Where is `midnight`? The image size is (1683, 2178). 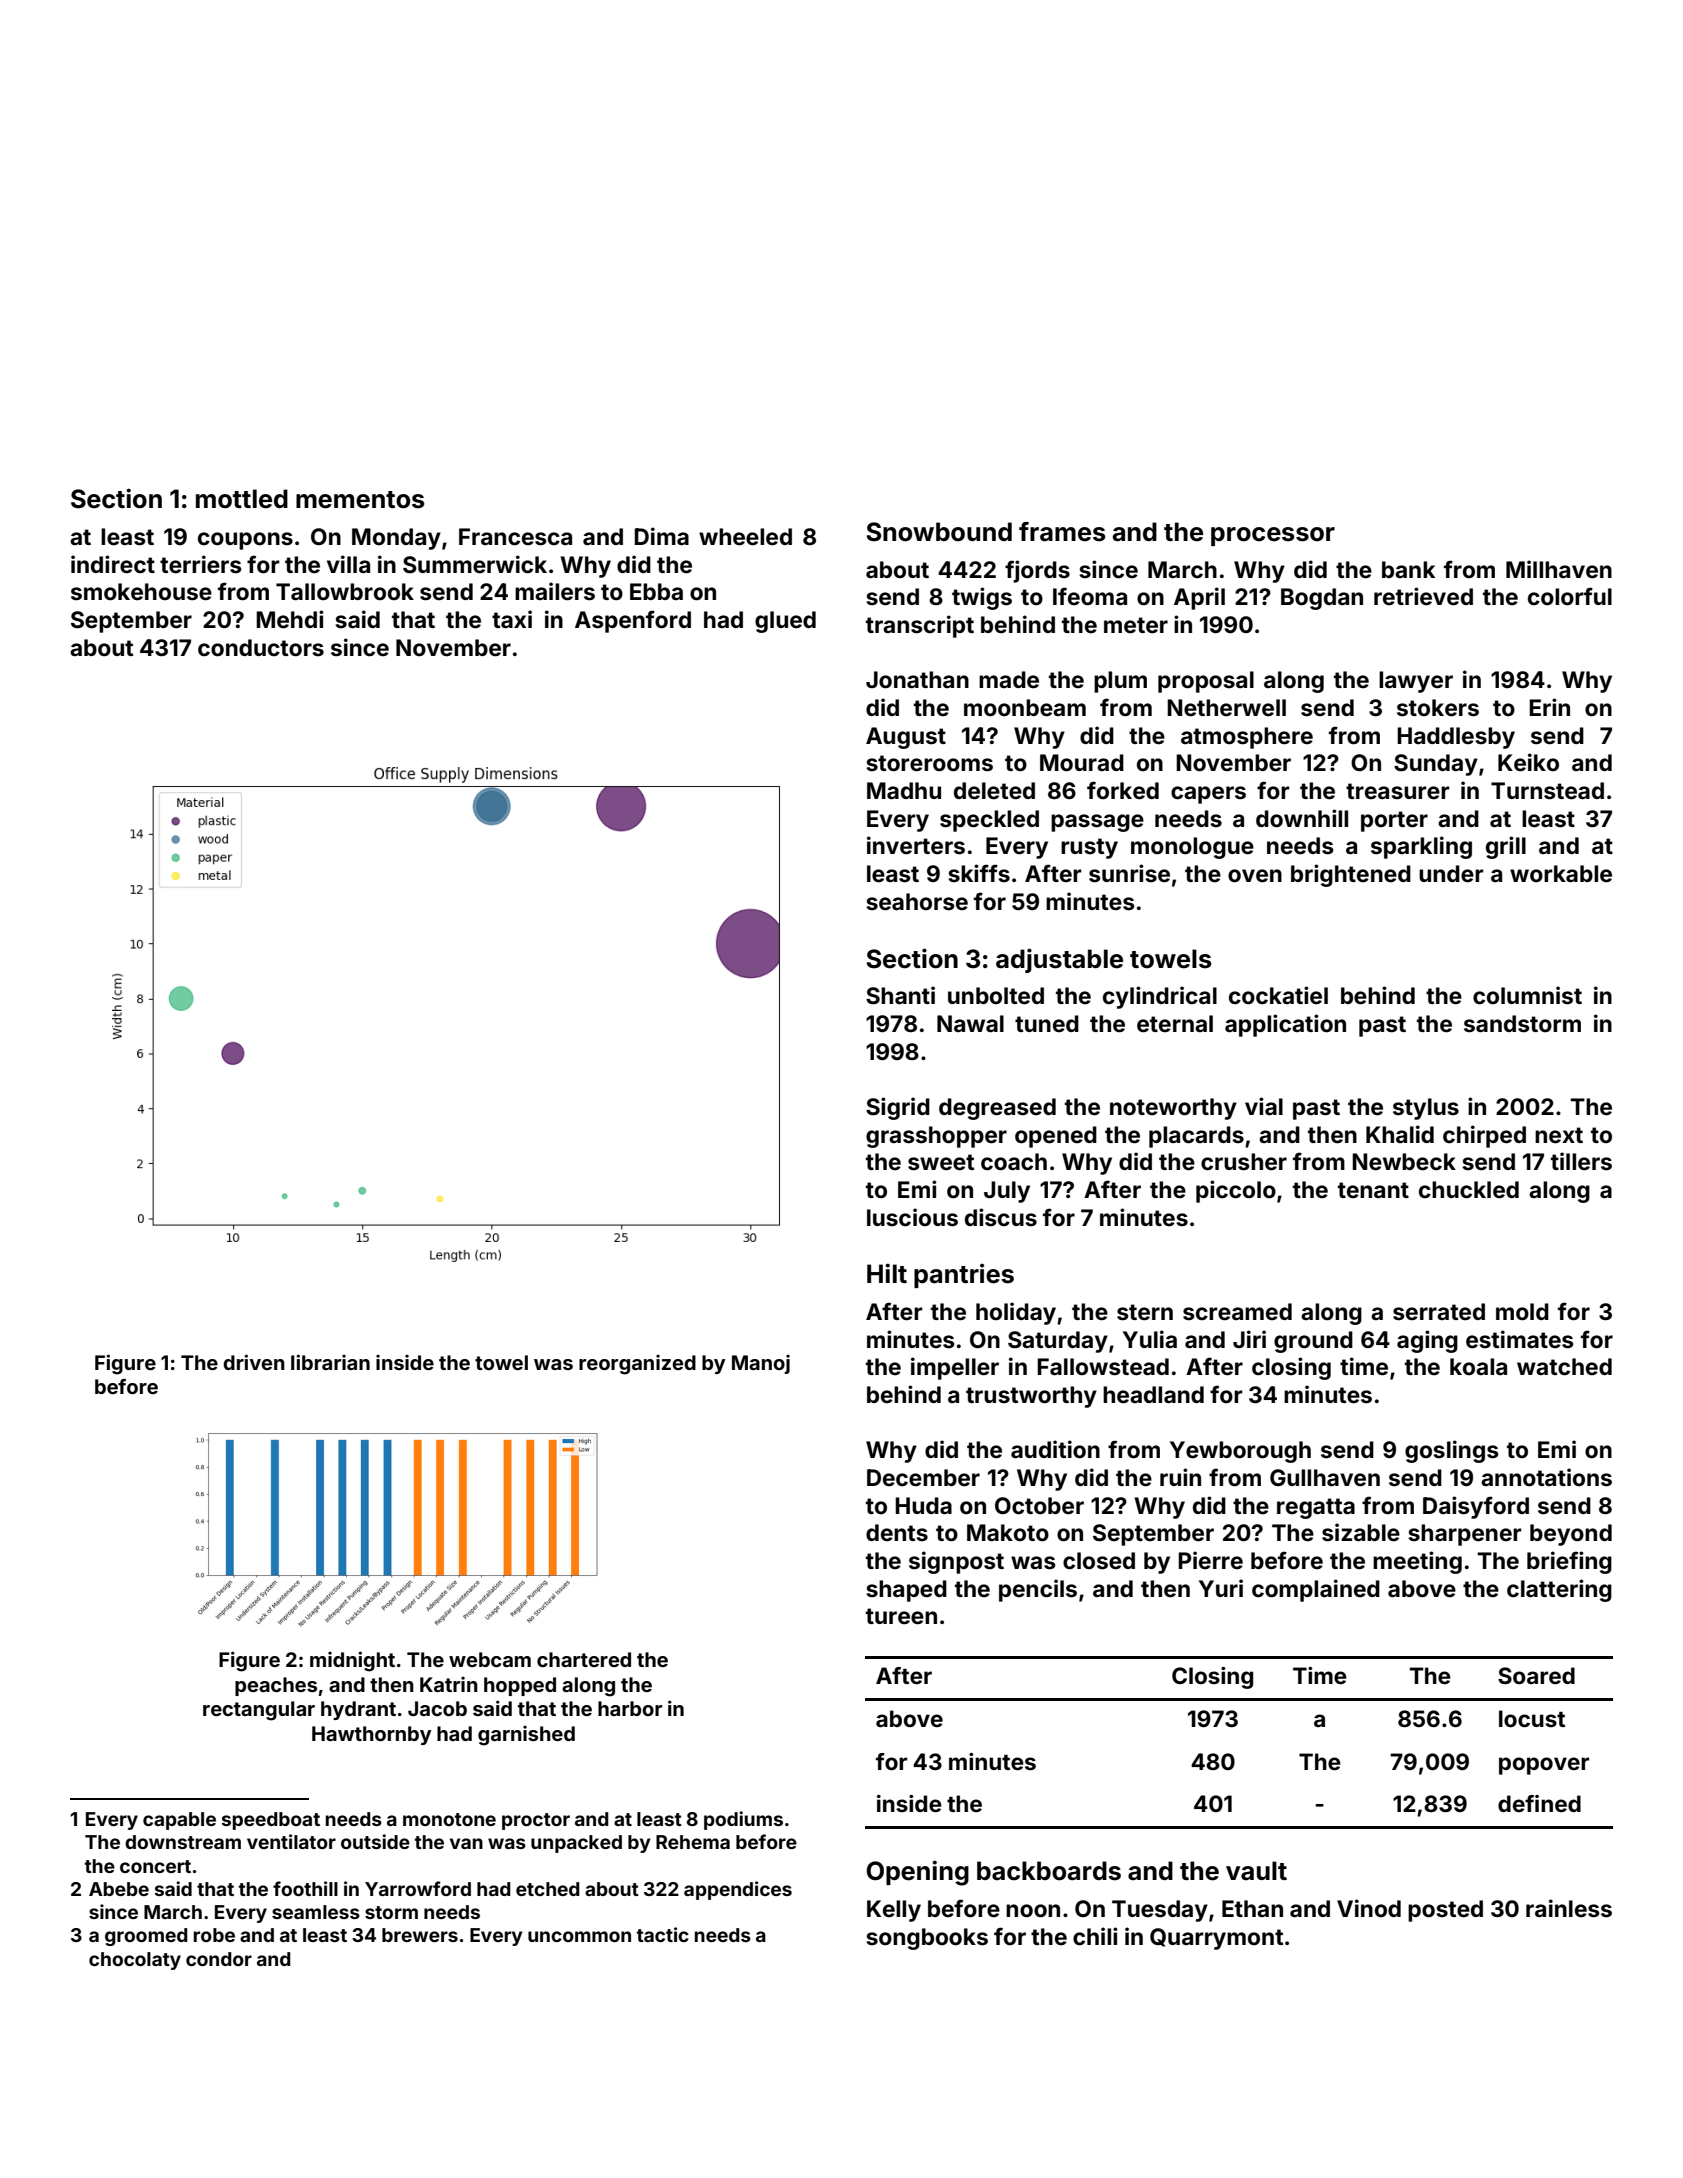 midnight is located at coordinates (352, 1661).
